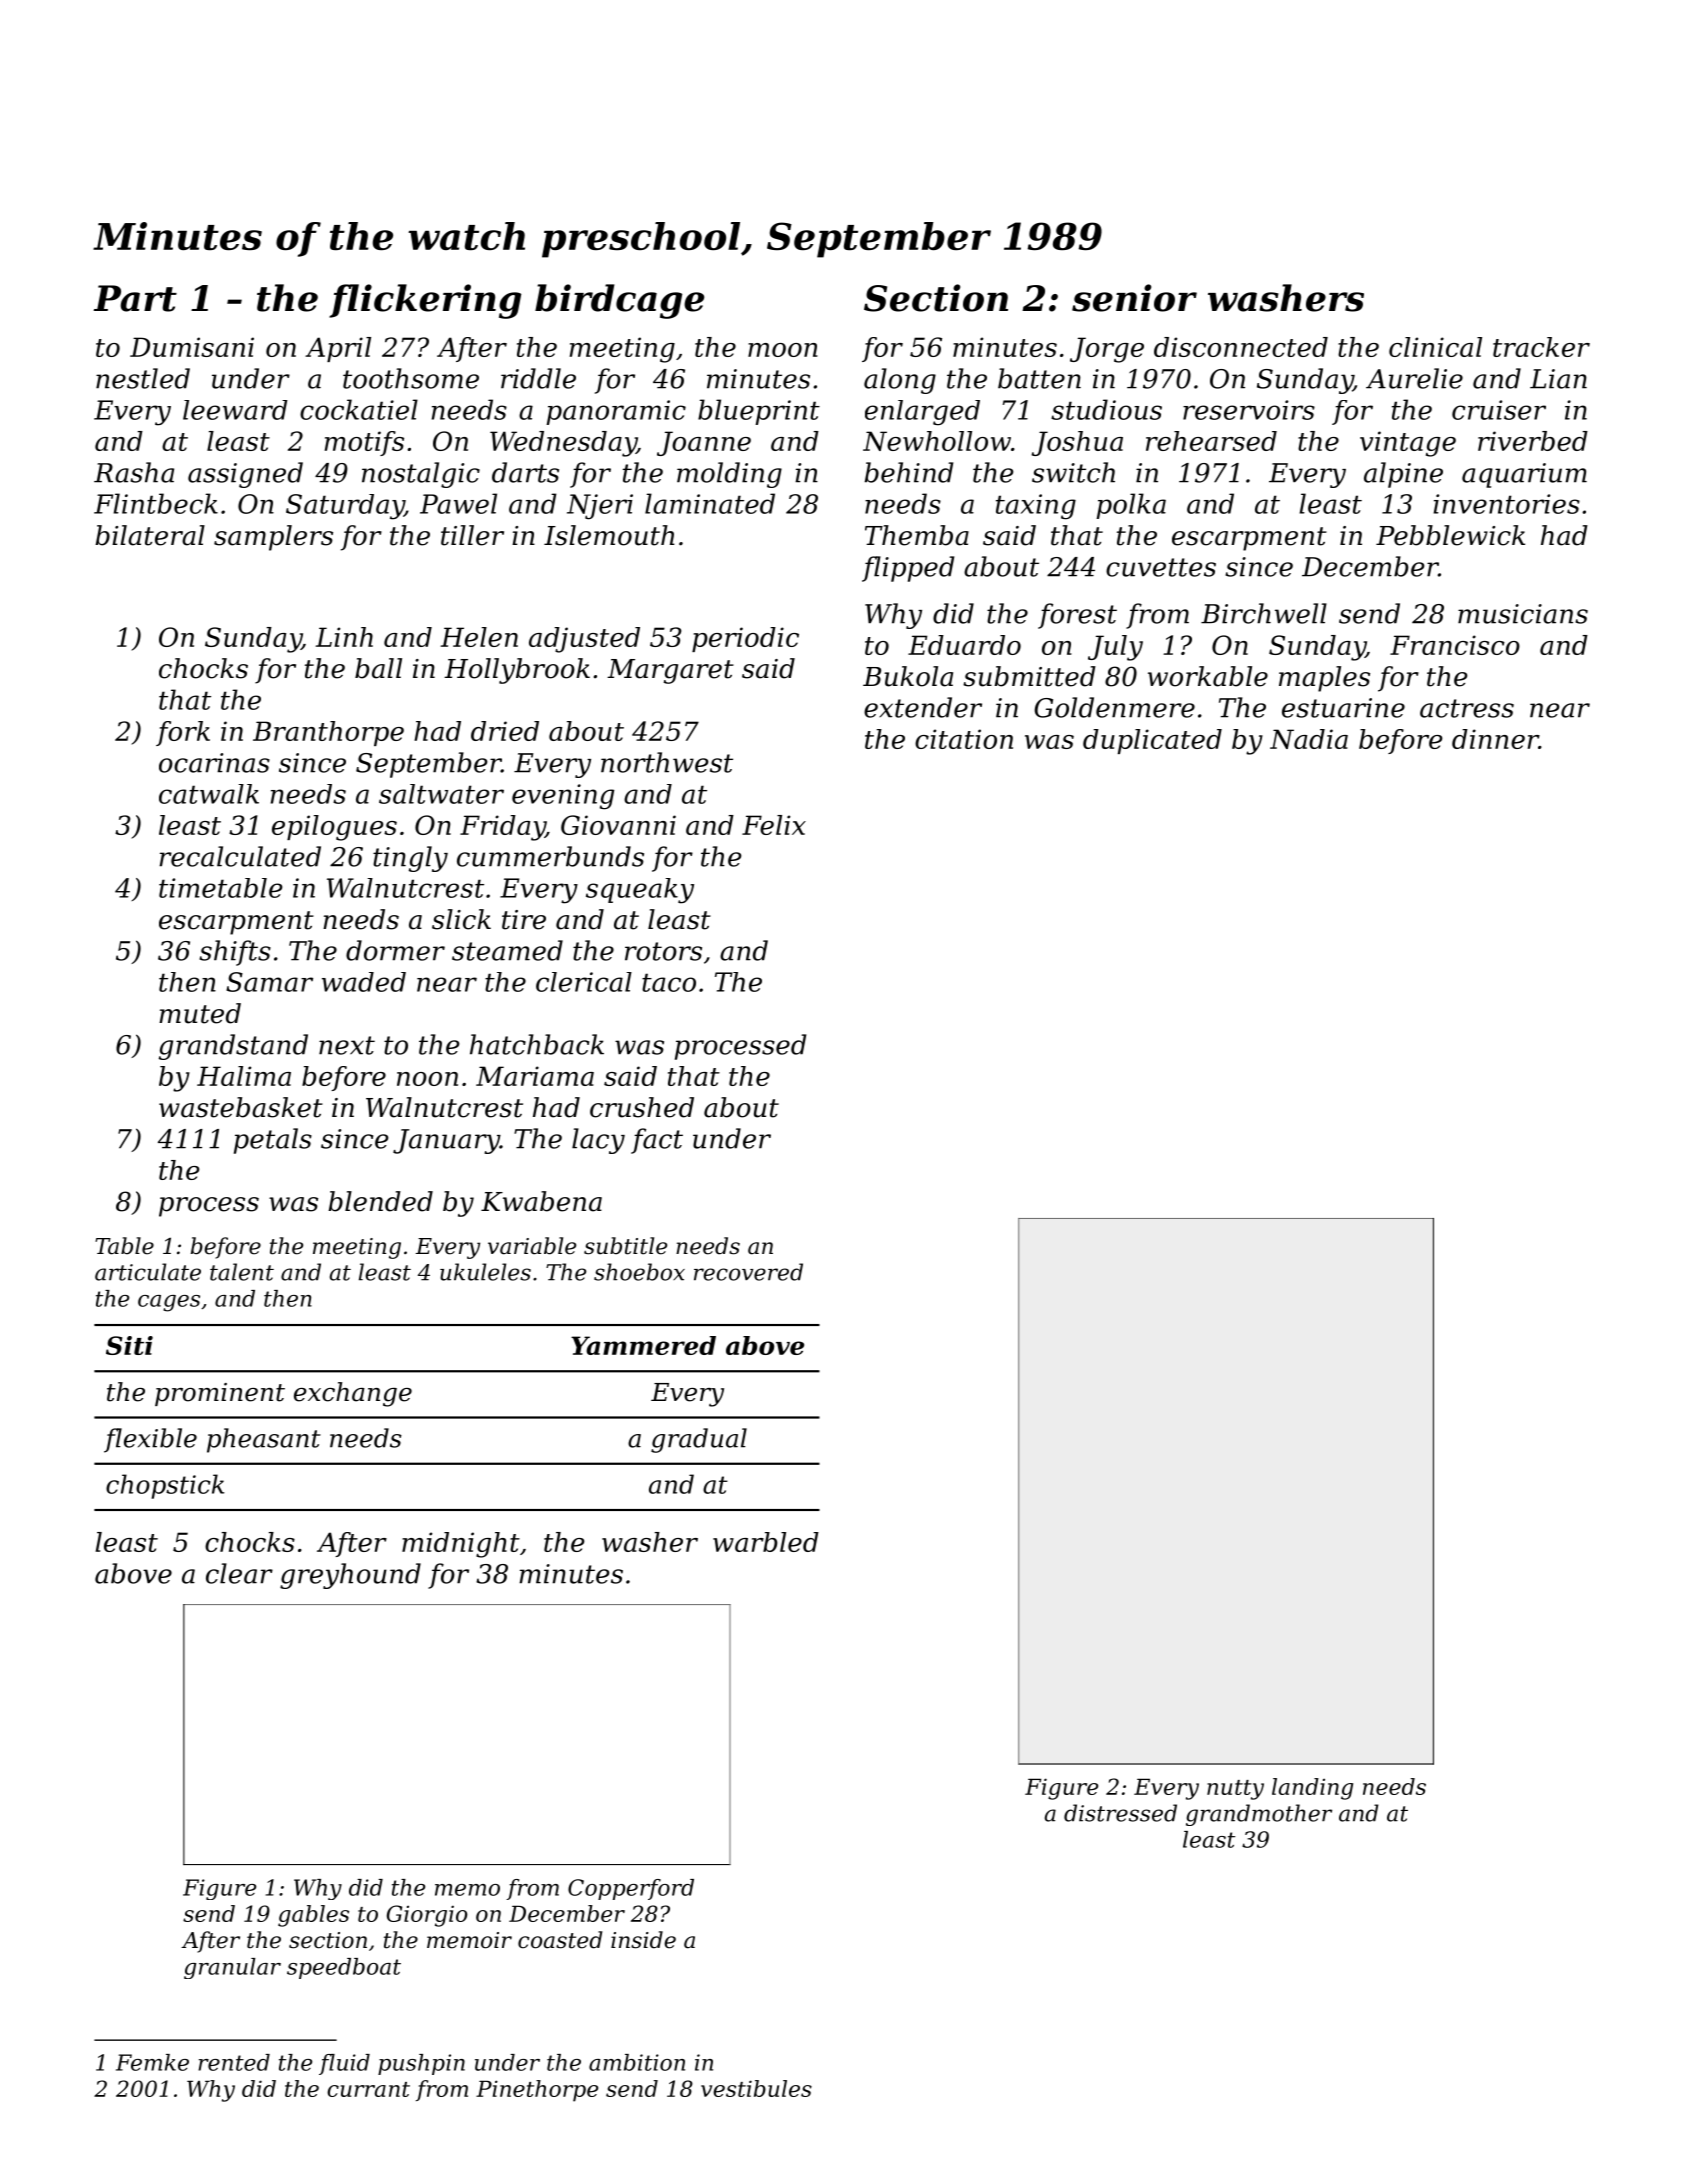 The height and width of the page is (2178, 1683). What do you see at coordinates (334, 828) in the page?
I see `epilogues` at bounding box center [334, 828].
